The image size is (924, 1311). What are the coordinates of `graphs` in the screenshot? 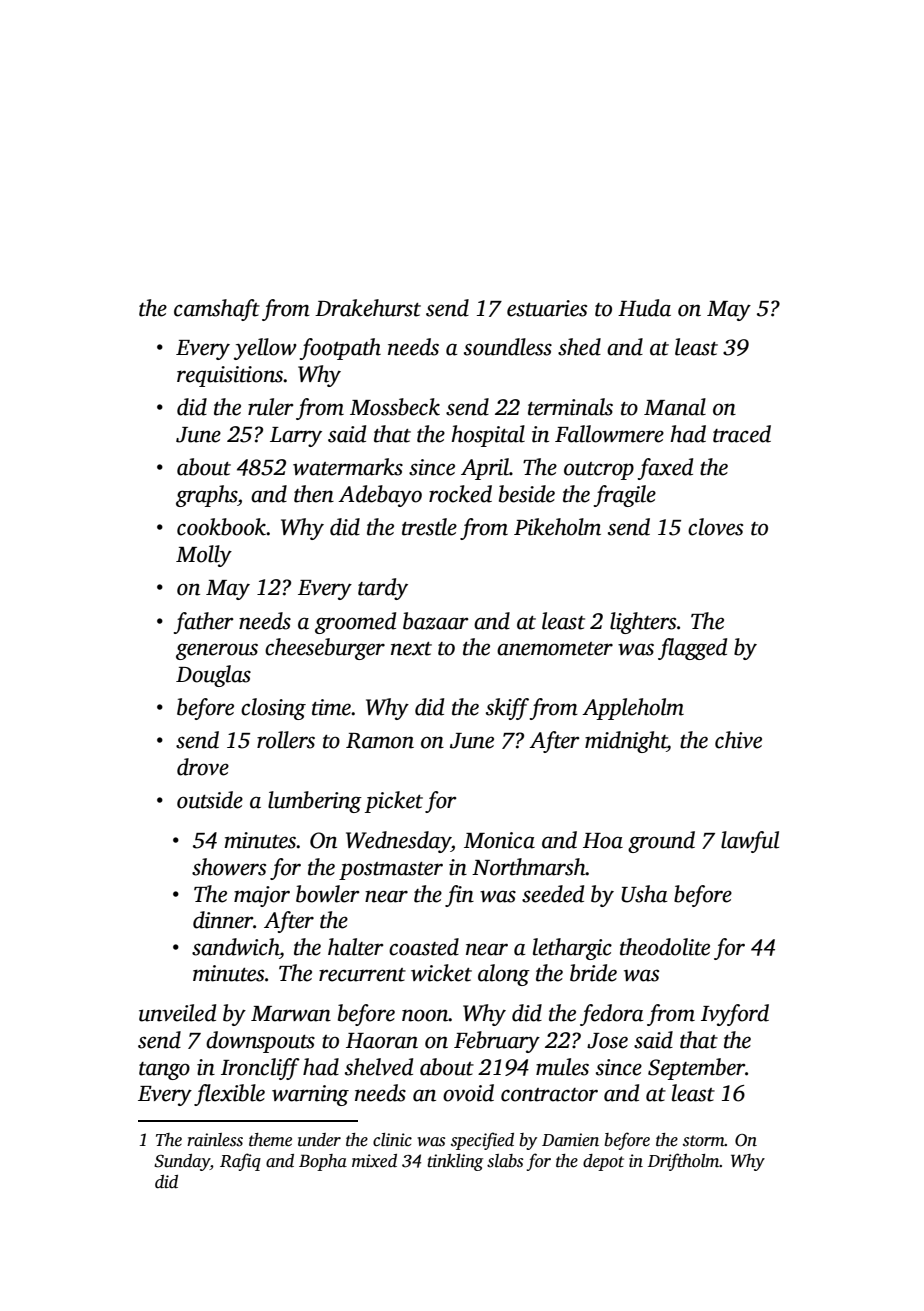 It's located at (206, 496).
